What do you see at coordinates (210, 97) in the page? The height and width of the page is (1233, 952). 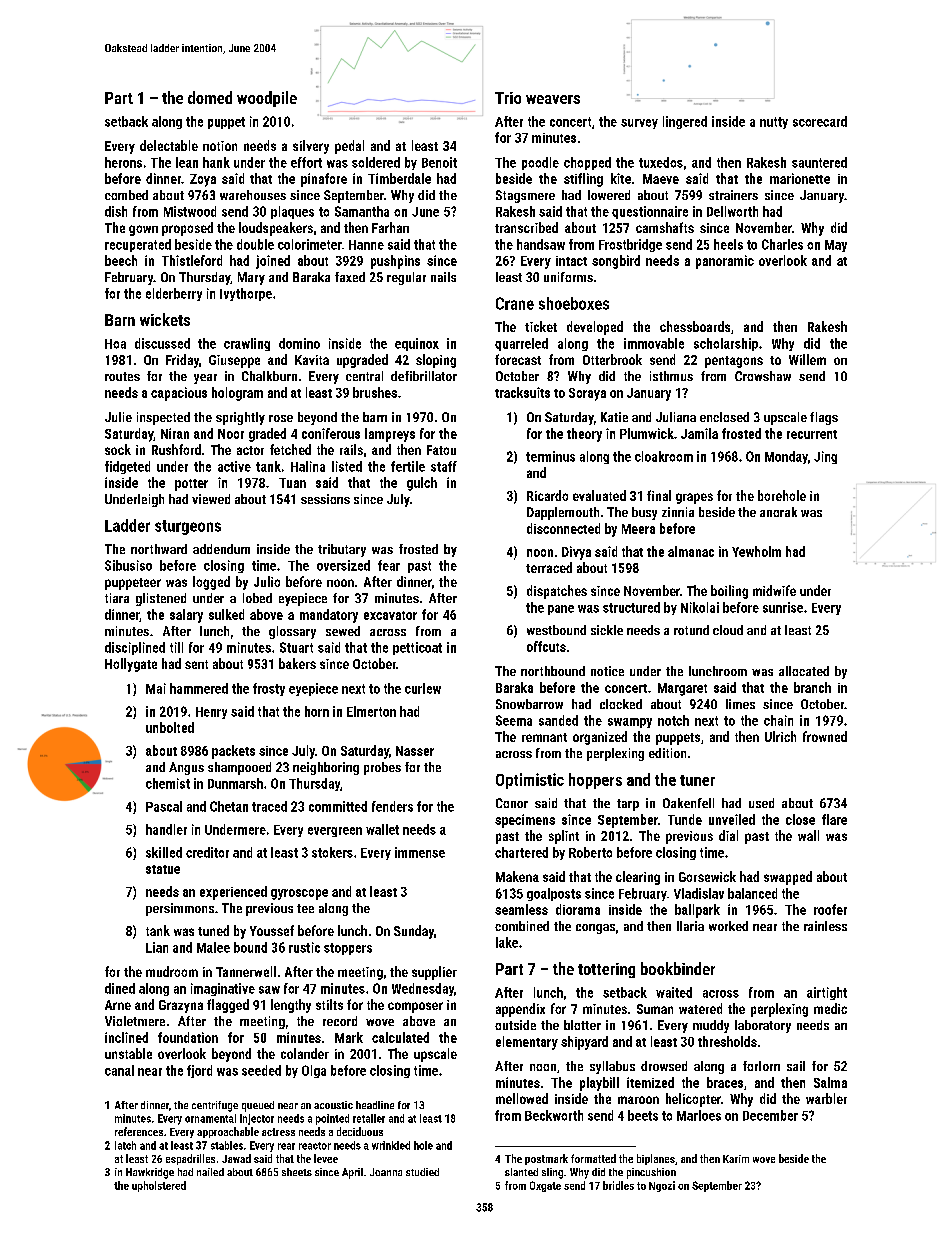 I see `domed` at bounding box center [210, 97].
